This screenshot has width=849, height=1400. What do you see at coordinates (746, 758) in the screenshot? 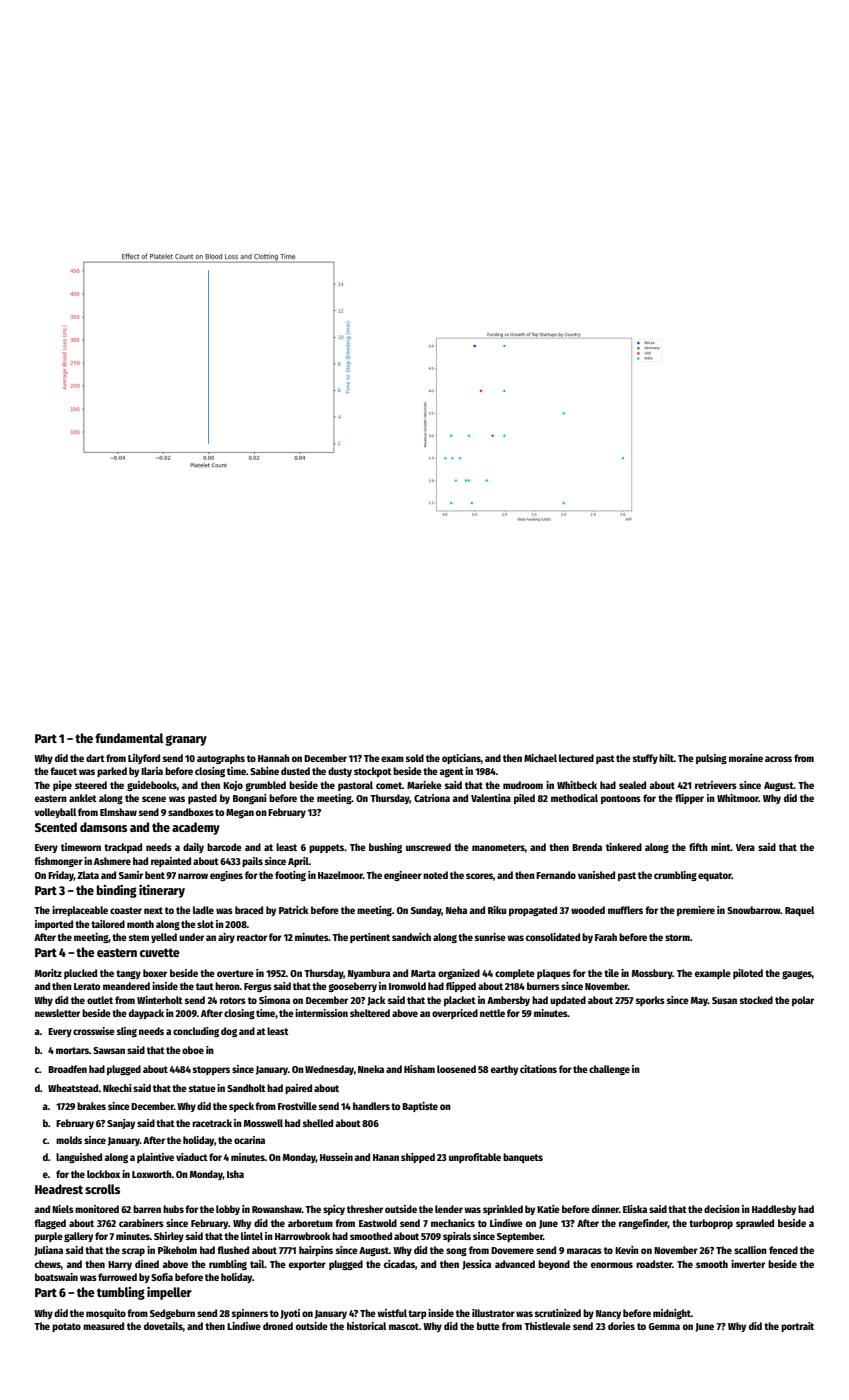
I see `moraine` at bounding box center [746, 758].
